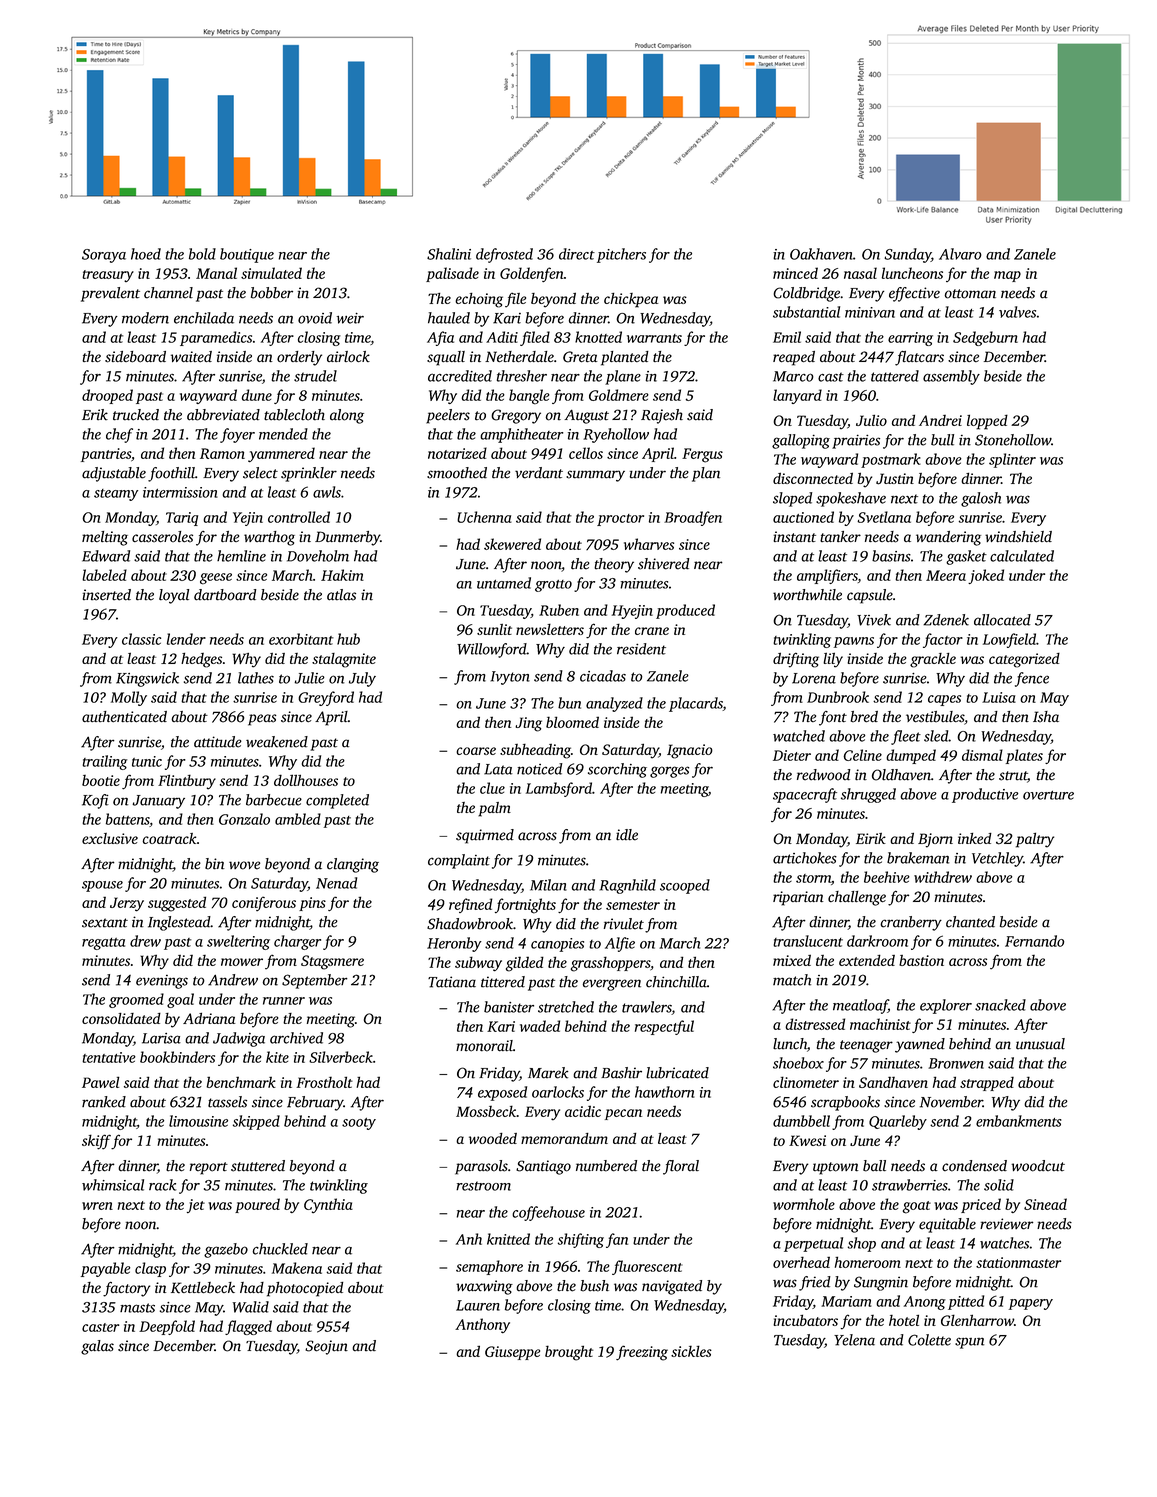 This screenshot has height=1497, width=1157. I want to click on Oakhaven, so click(821, 254).
